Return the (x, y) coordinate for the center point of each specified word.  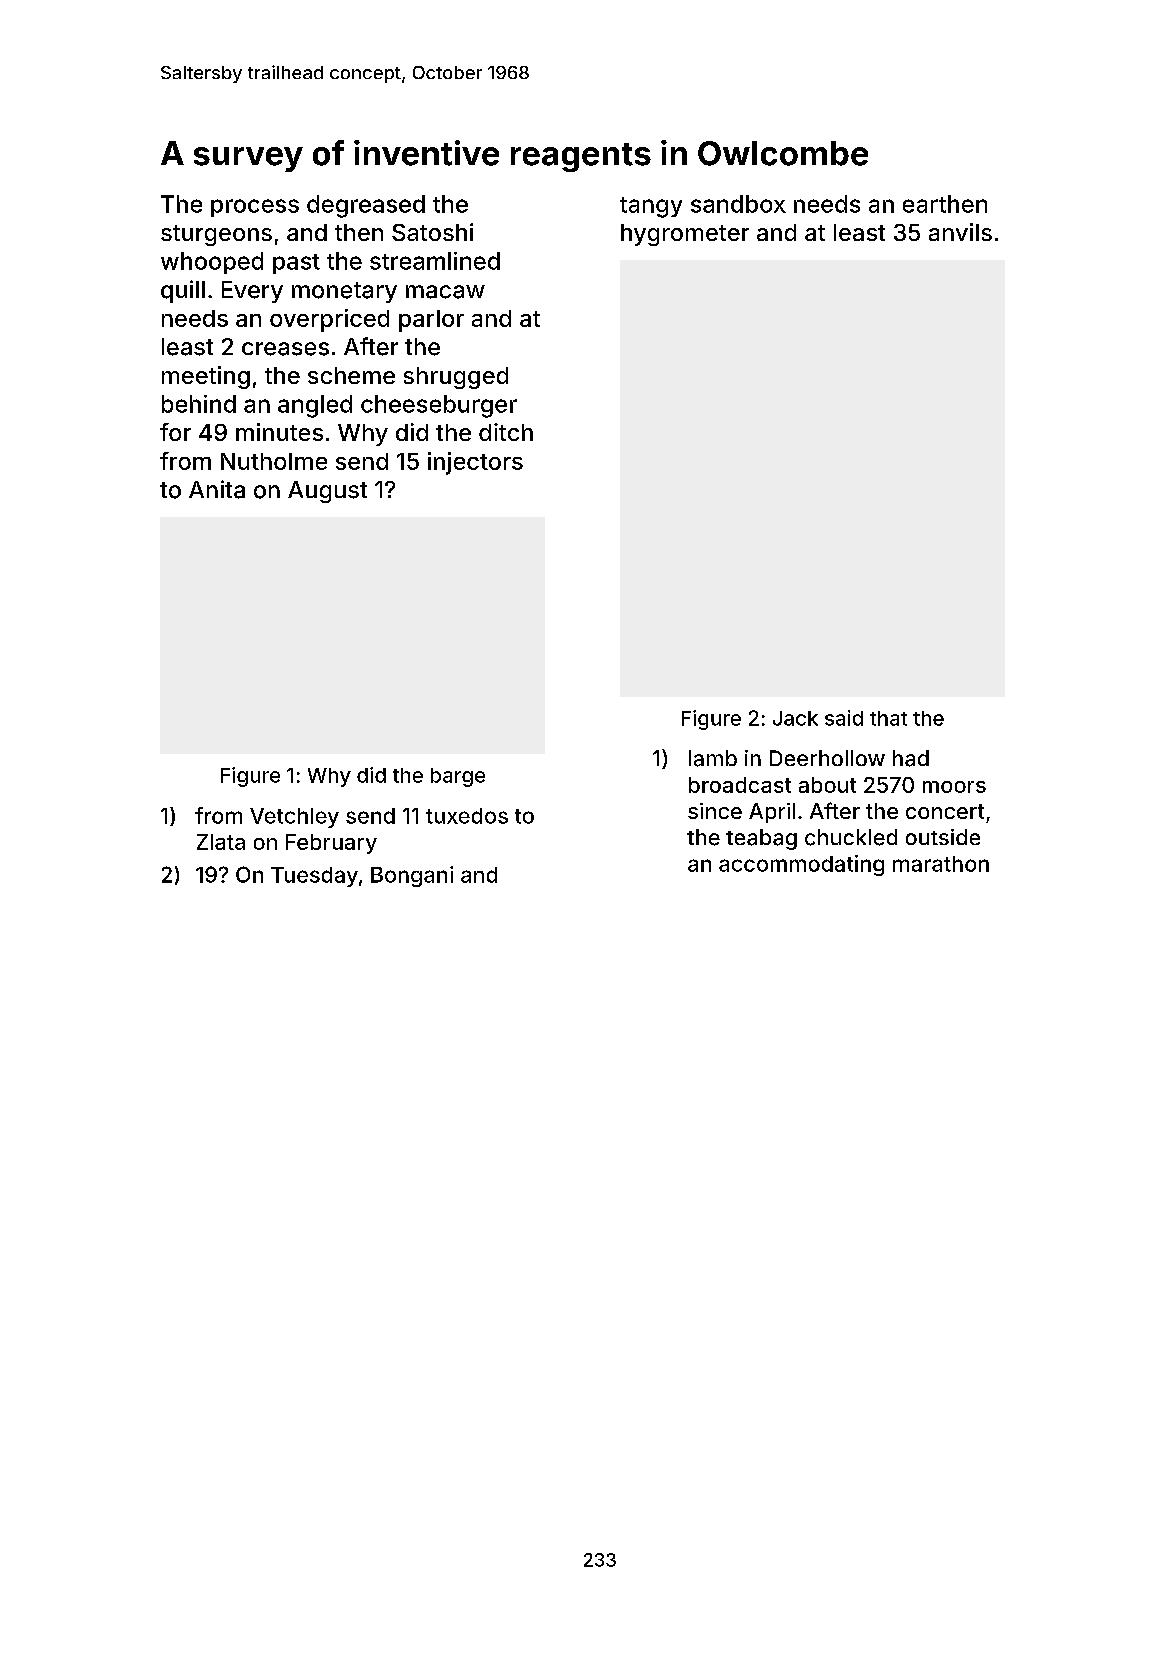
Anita (217, 489)
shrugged (456, 378)
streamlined (435, 261)
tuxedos (467, 816)
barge (458, 777)
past (296, 264)
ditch (506, 432)
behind (199, 404)
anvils (960, 232)
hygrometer (685, 235)
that (888, 718)
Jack (795, 718)
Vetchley (294, 818)
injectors (475, 463)
